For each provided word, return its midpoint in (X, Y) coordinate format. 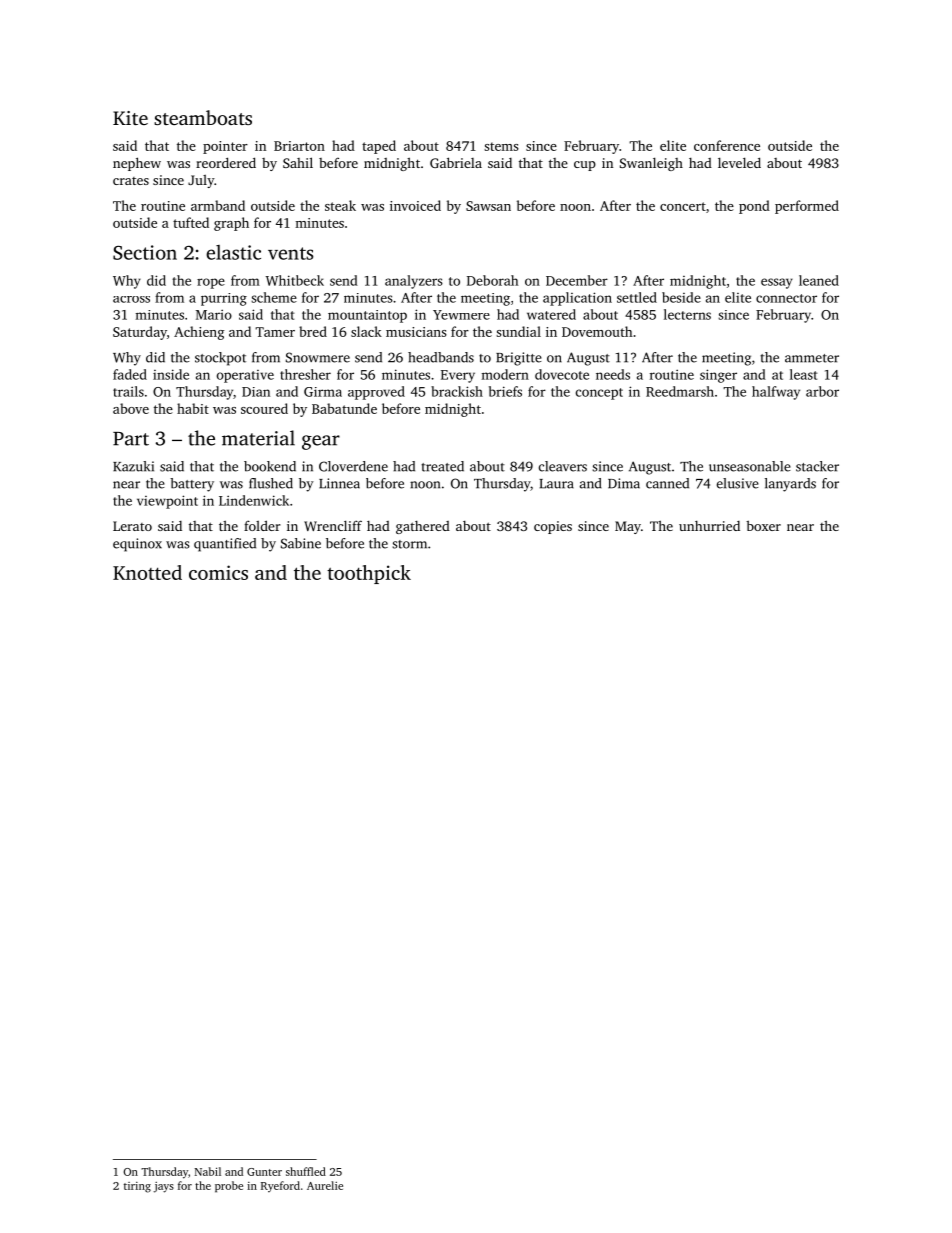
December (577, 280)
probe (229, 1187)
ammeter (812, 358)
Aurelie (325, 1185)
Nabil (208, 1171)
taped (379, 147)
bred (313, 331)
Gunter (264, 1172)
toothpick (369, 574)
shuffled (306, 1171)
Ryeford (280, 1186)
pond (754, 207)
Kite (130, 118)
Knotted (147, 572)
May (628, 527)
